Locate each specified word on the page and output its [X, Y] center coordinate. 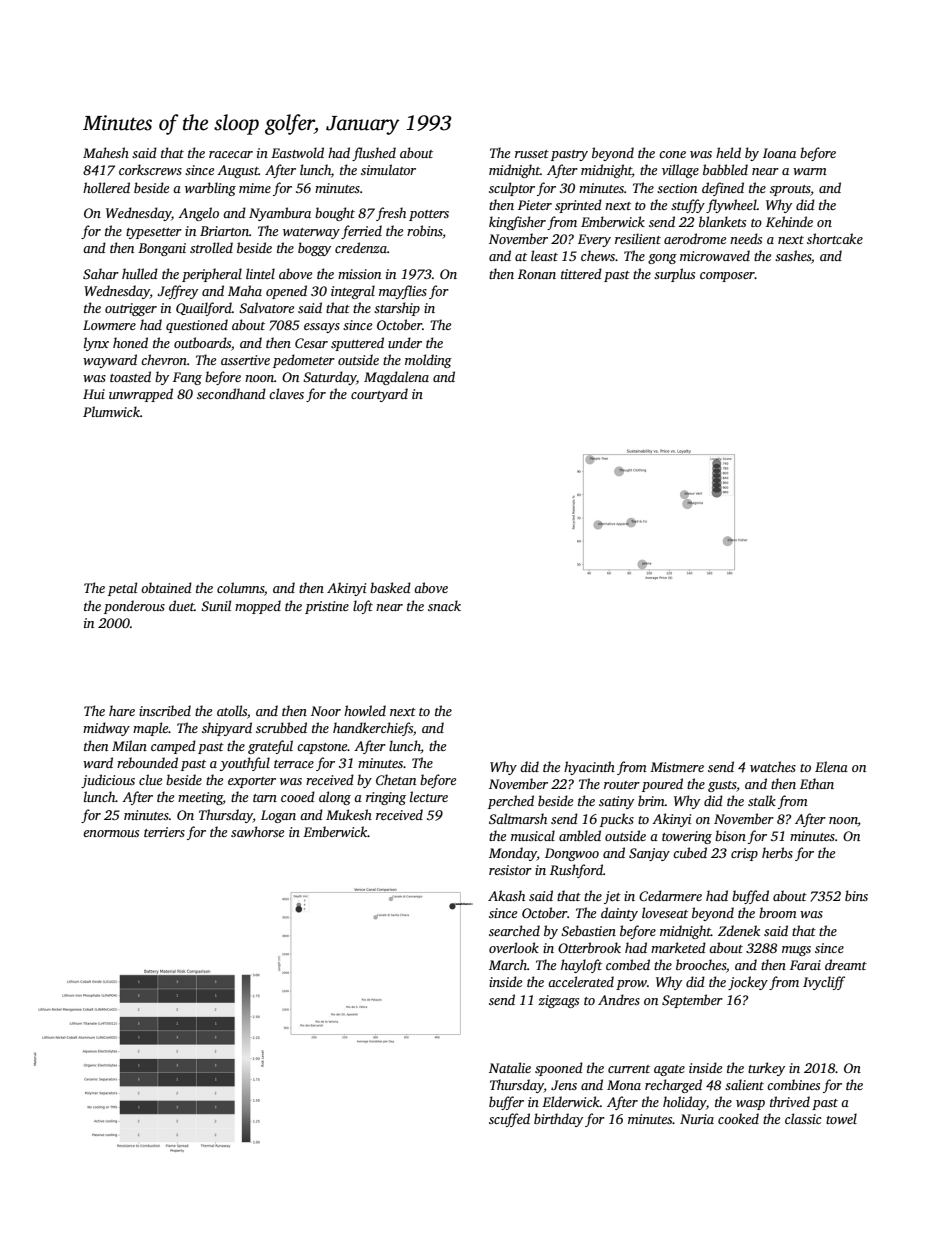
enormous [111, 833]
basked [390, 587]
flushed [374, 154]
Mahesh [106, 152]
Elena [831, 766]
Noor [326, 711]
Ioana [779, 153]
